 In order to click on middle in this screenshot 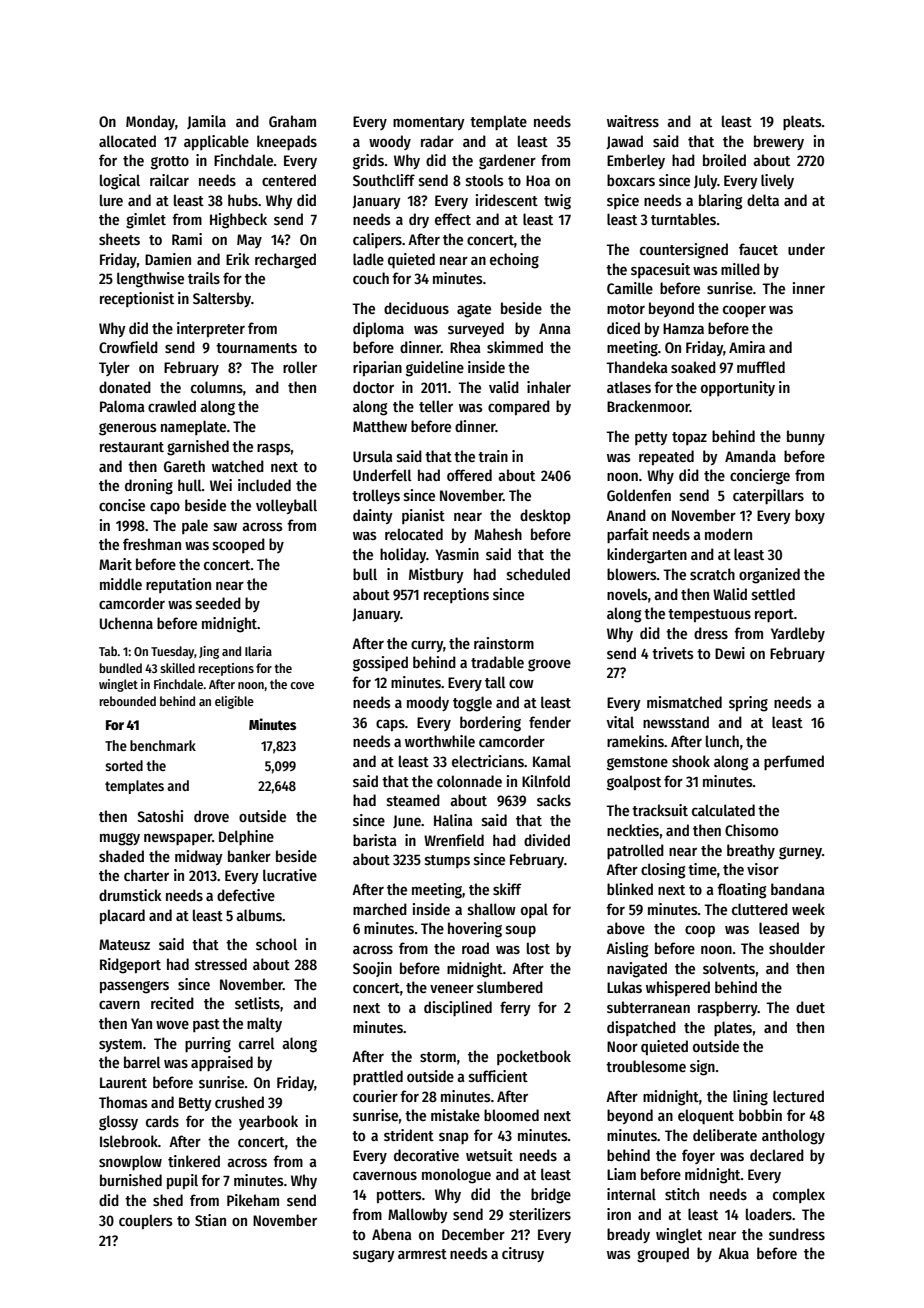, I will do `click(121, 584)`.
